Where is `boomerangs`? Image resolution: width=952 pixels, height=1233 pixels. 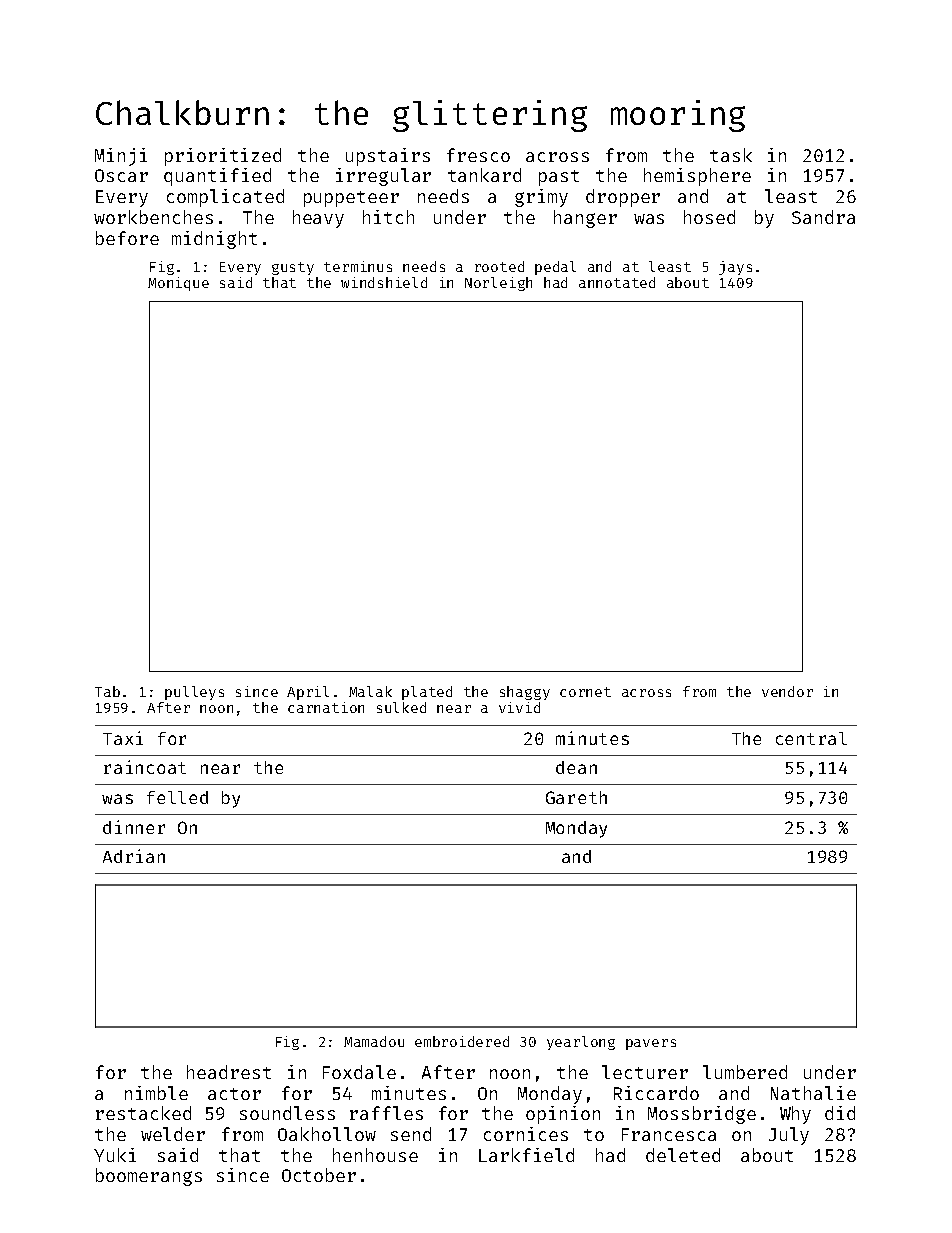 boomerangs is located at coordinates (149, 1177).
